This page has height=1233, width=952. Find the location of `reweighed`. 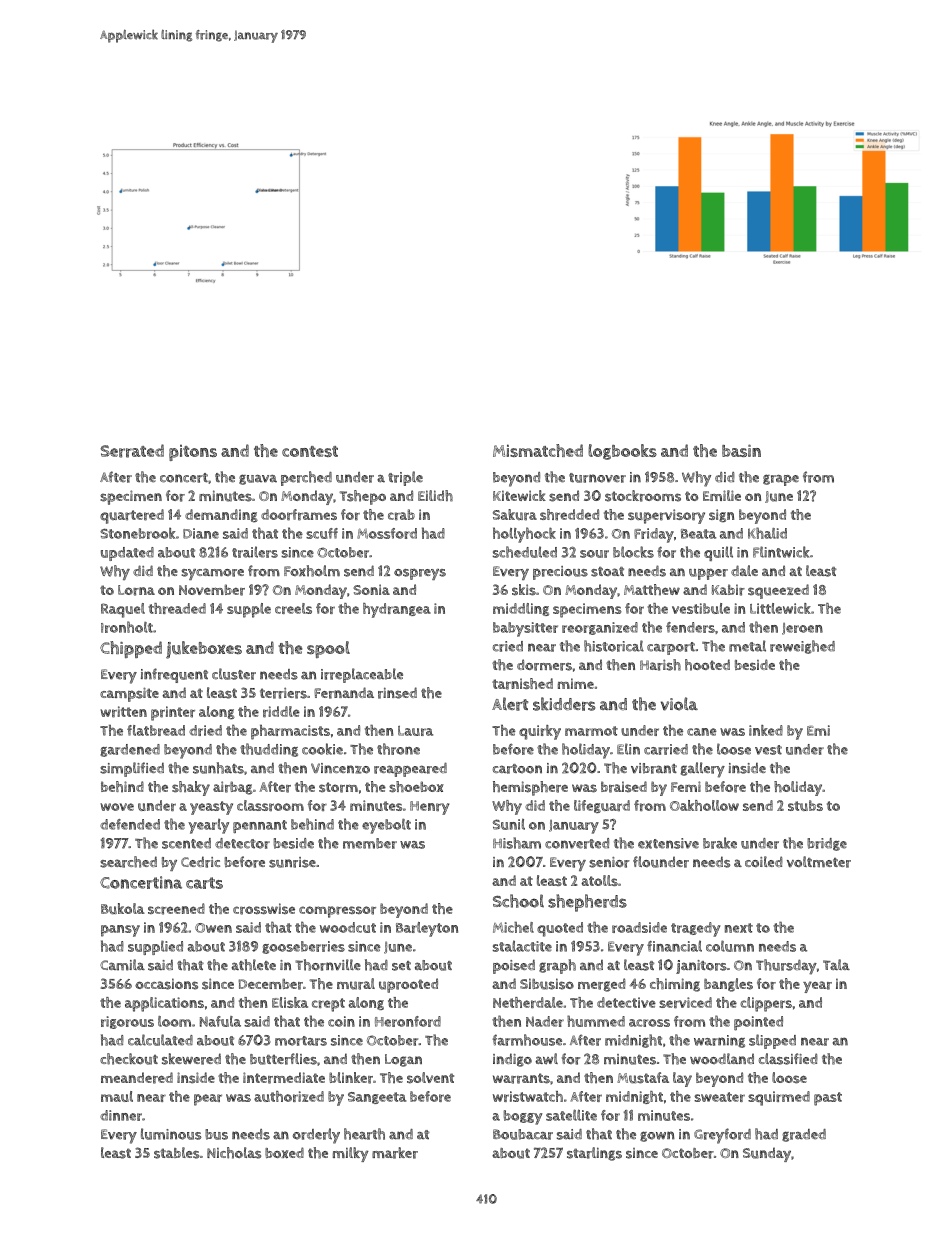

reweighed is located at coordinates (802, 647).
